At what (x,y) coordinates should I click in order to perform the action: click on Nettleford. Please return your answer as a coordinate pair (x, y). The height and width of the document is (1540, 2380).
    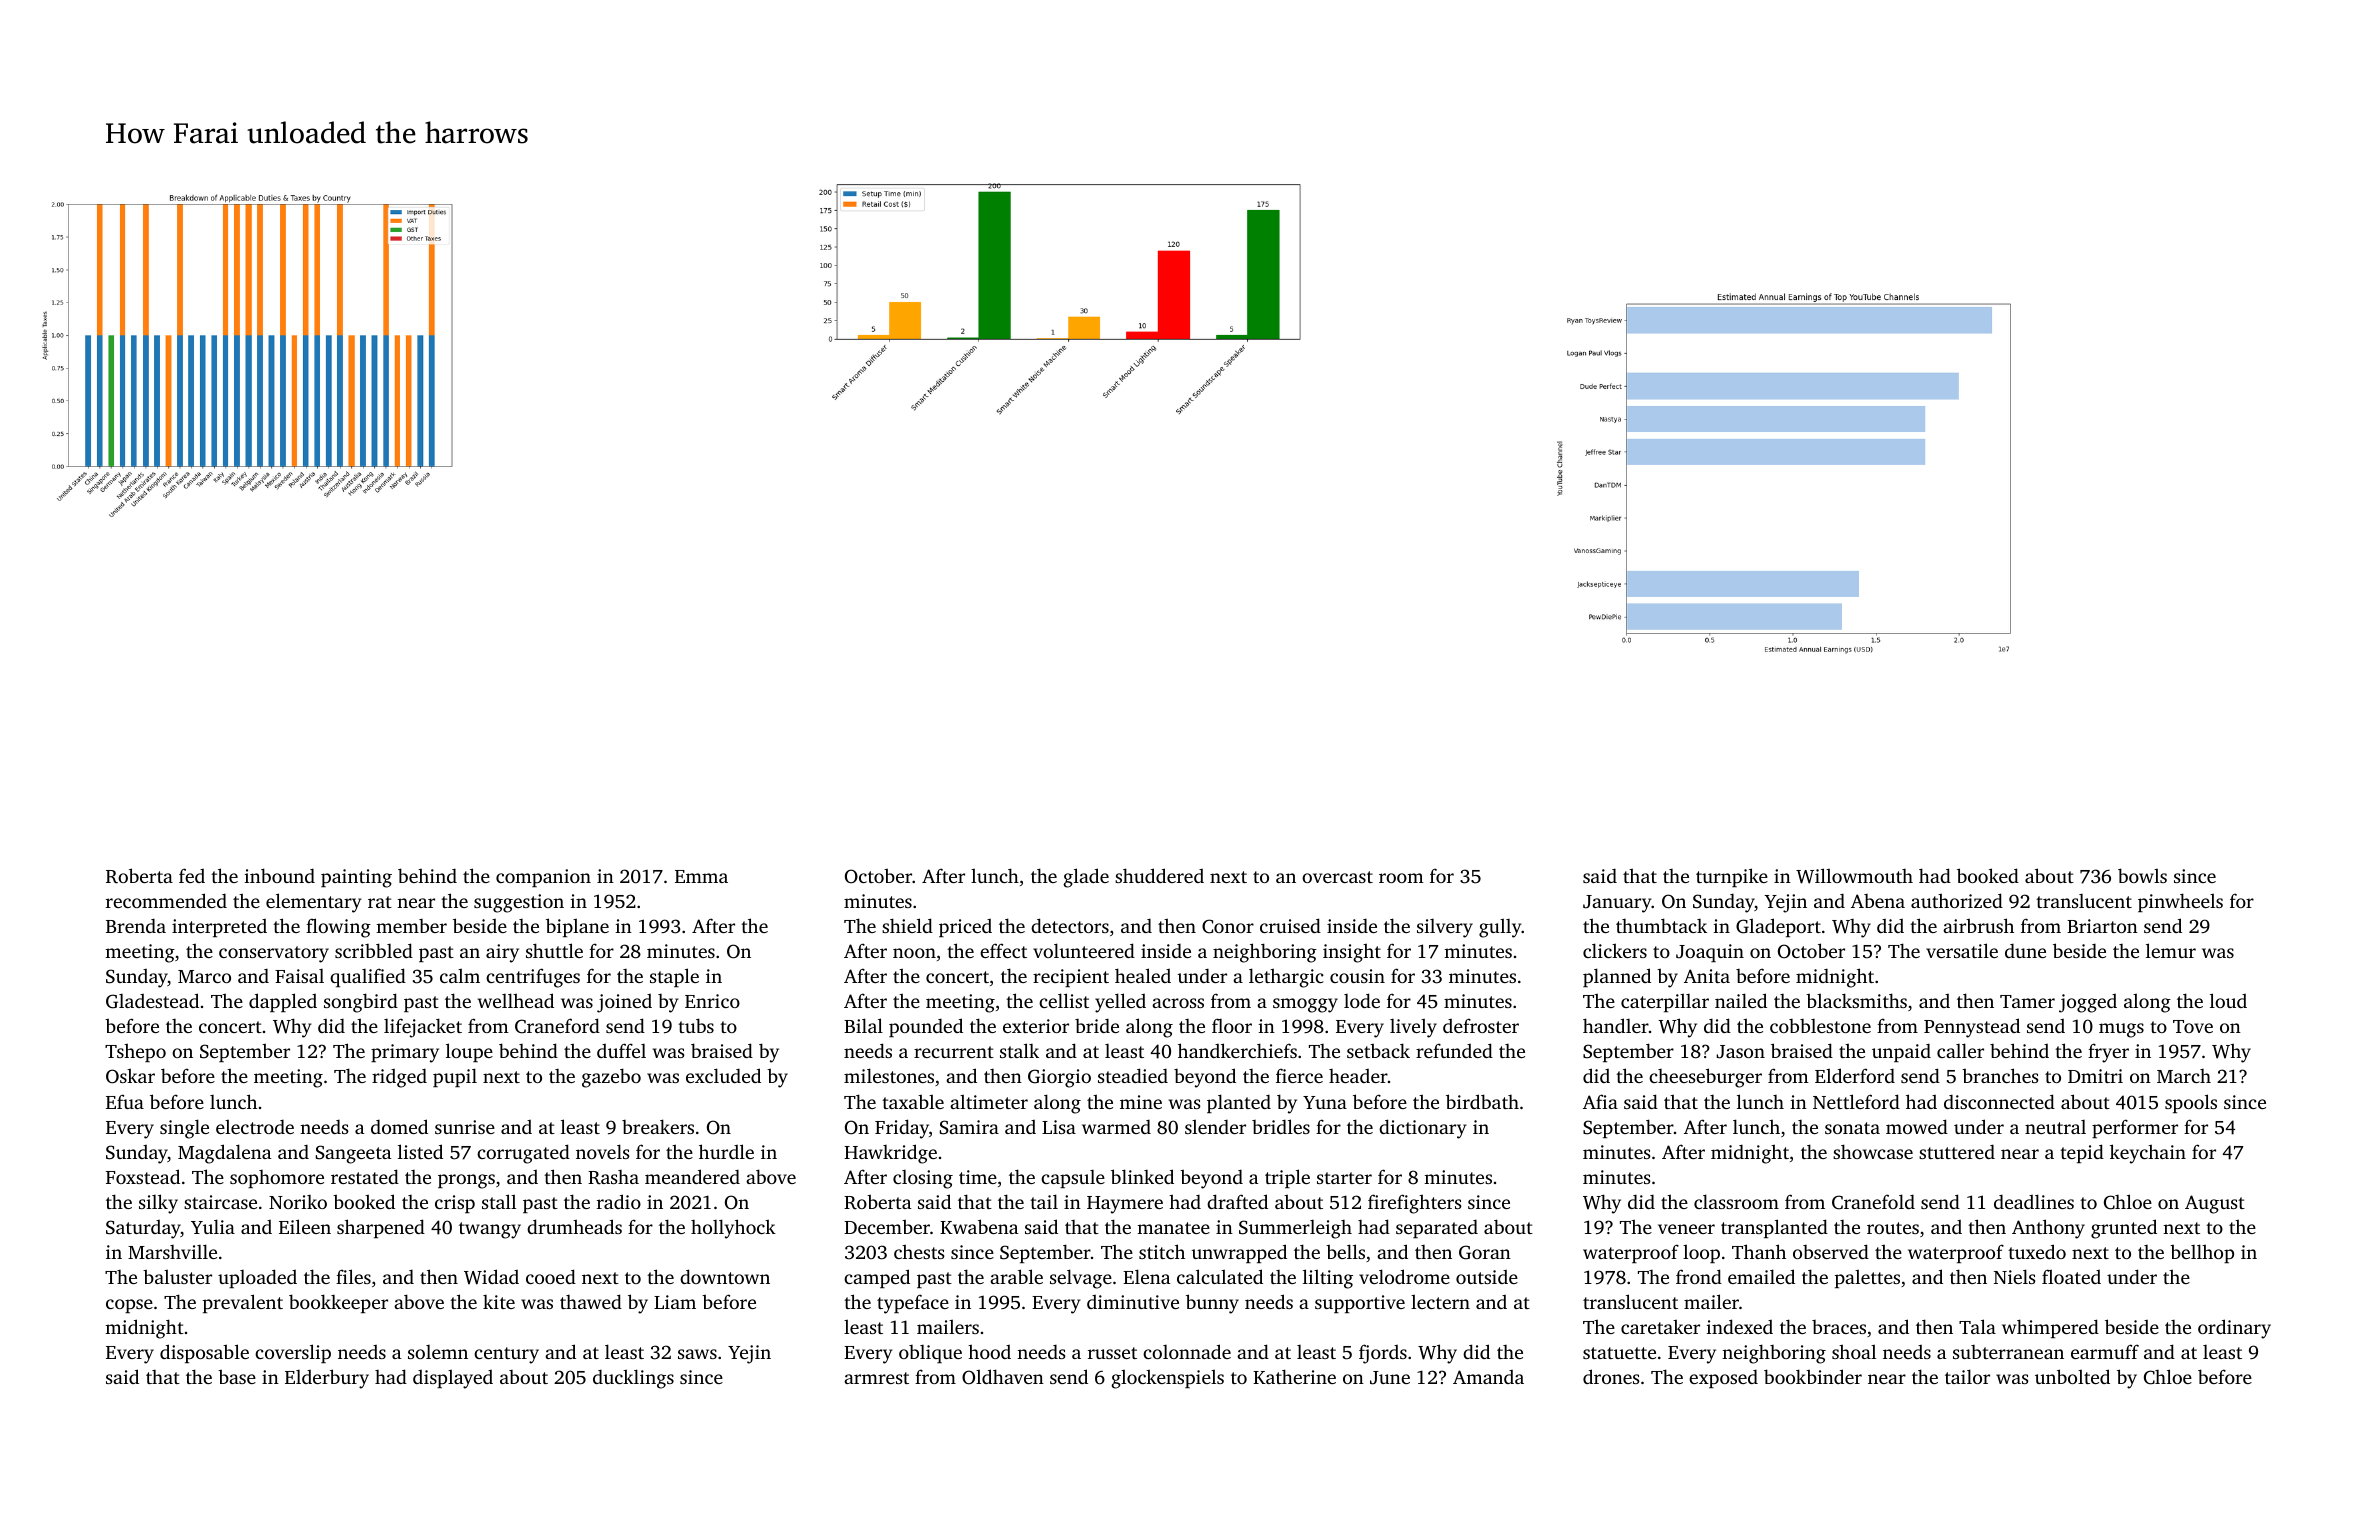
    Looking at the image, I should click on (1856, 1101).
